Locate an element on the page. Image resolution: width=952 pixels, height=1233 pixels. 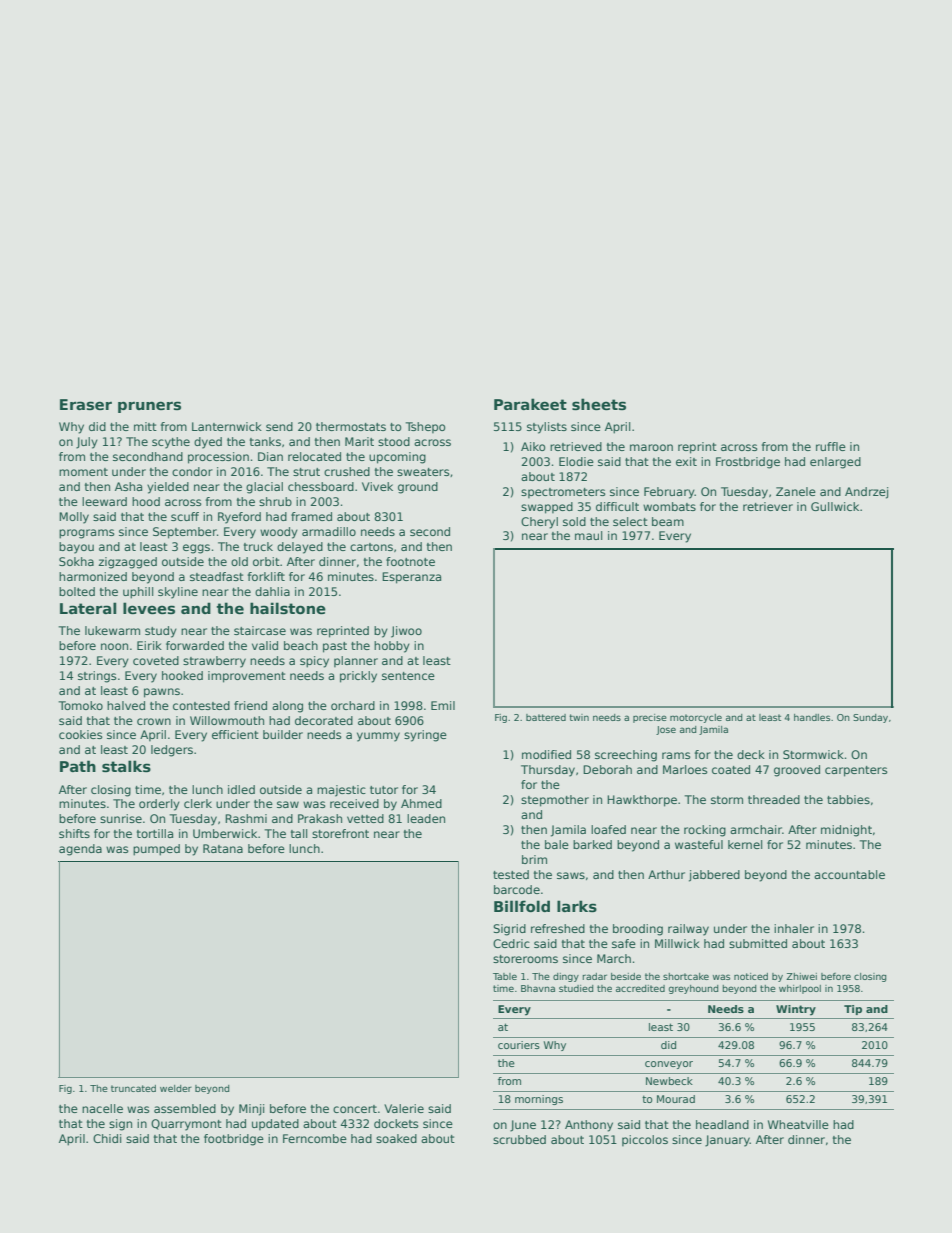
crown is located at coordinates (154, 721).
